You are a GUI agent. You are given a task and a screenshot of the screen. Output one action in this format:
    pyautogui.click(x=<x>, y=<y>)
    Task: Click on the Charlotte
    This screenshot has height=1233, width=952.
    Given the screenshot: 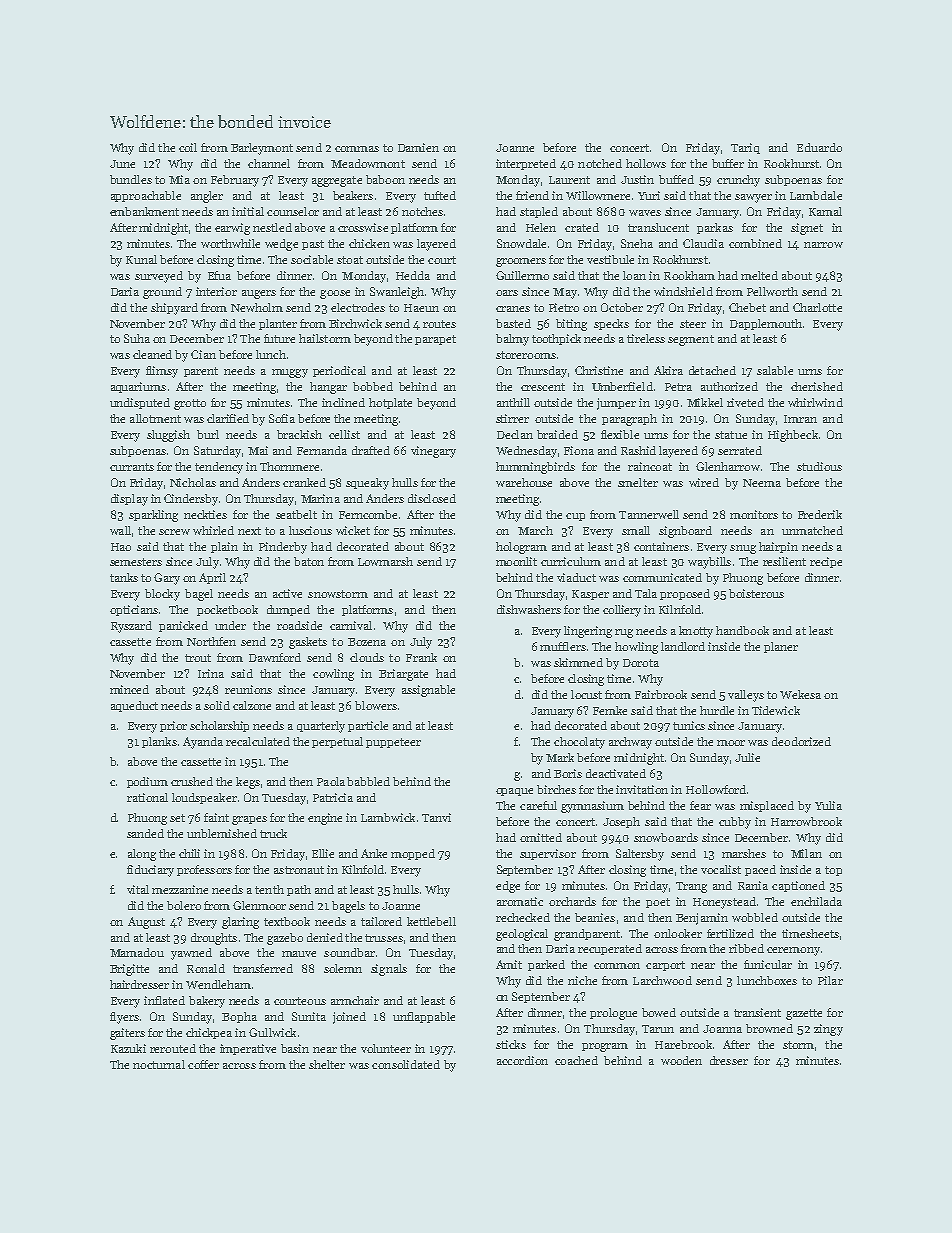 What is the action you would take?
    pyautogui.click(x=817, y=307)
